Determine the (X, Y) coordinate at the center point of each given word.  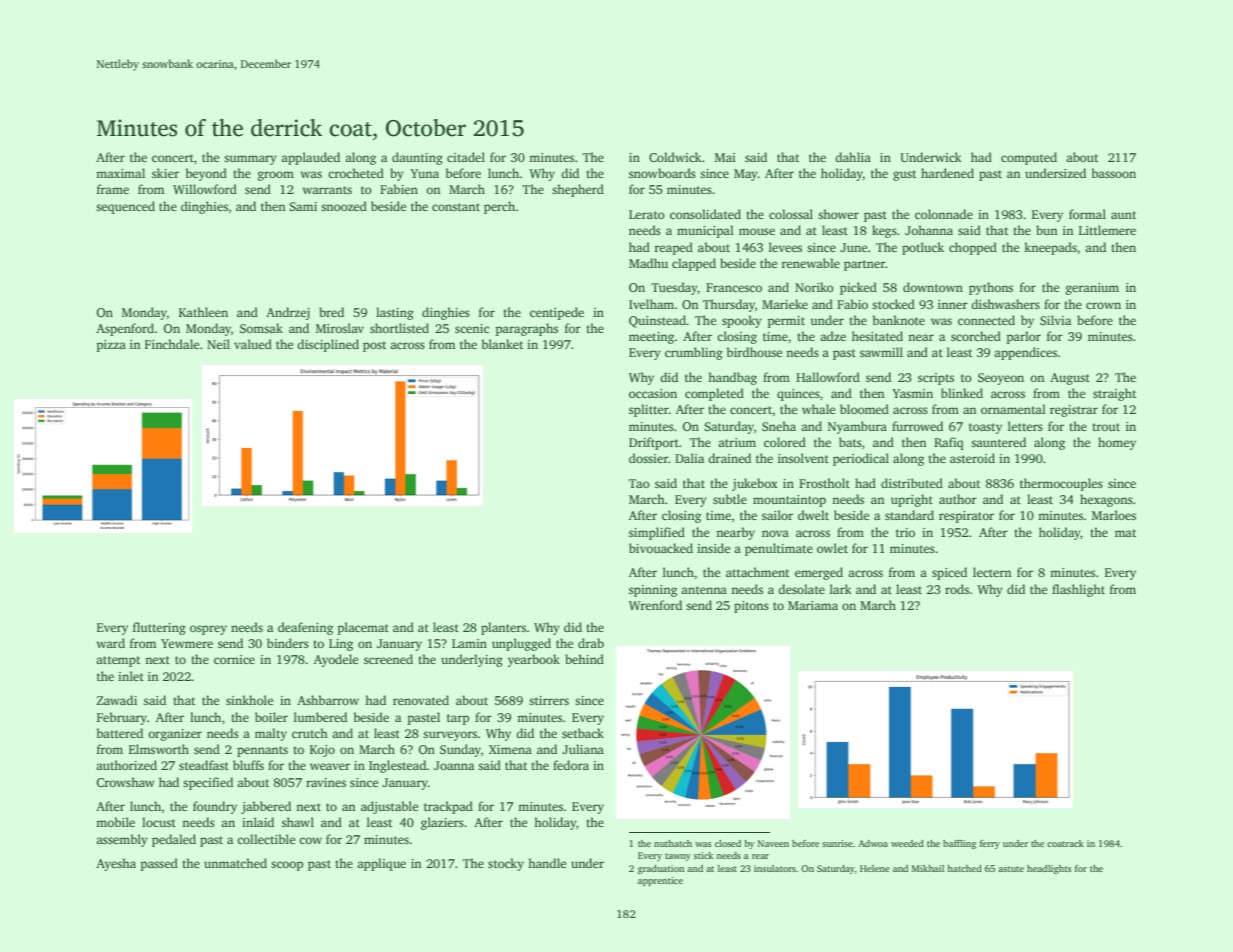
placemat (363, 628)
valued (253, 344)
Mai (725, 157)
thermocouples (1061, 484)
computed (1029, 158)
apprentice (660, 881)
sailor (777, 515)
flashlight (1078, 590)
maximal (120, 173)
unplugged (521, 644)
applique (381, 864)
